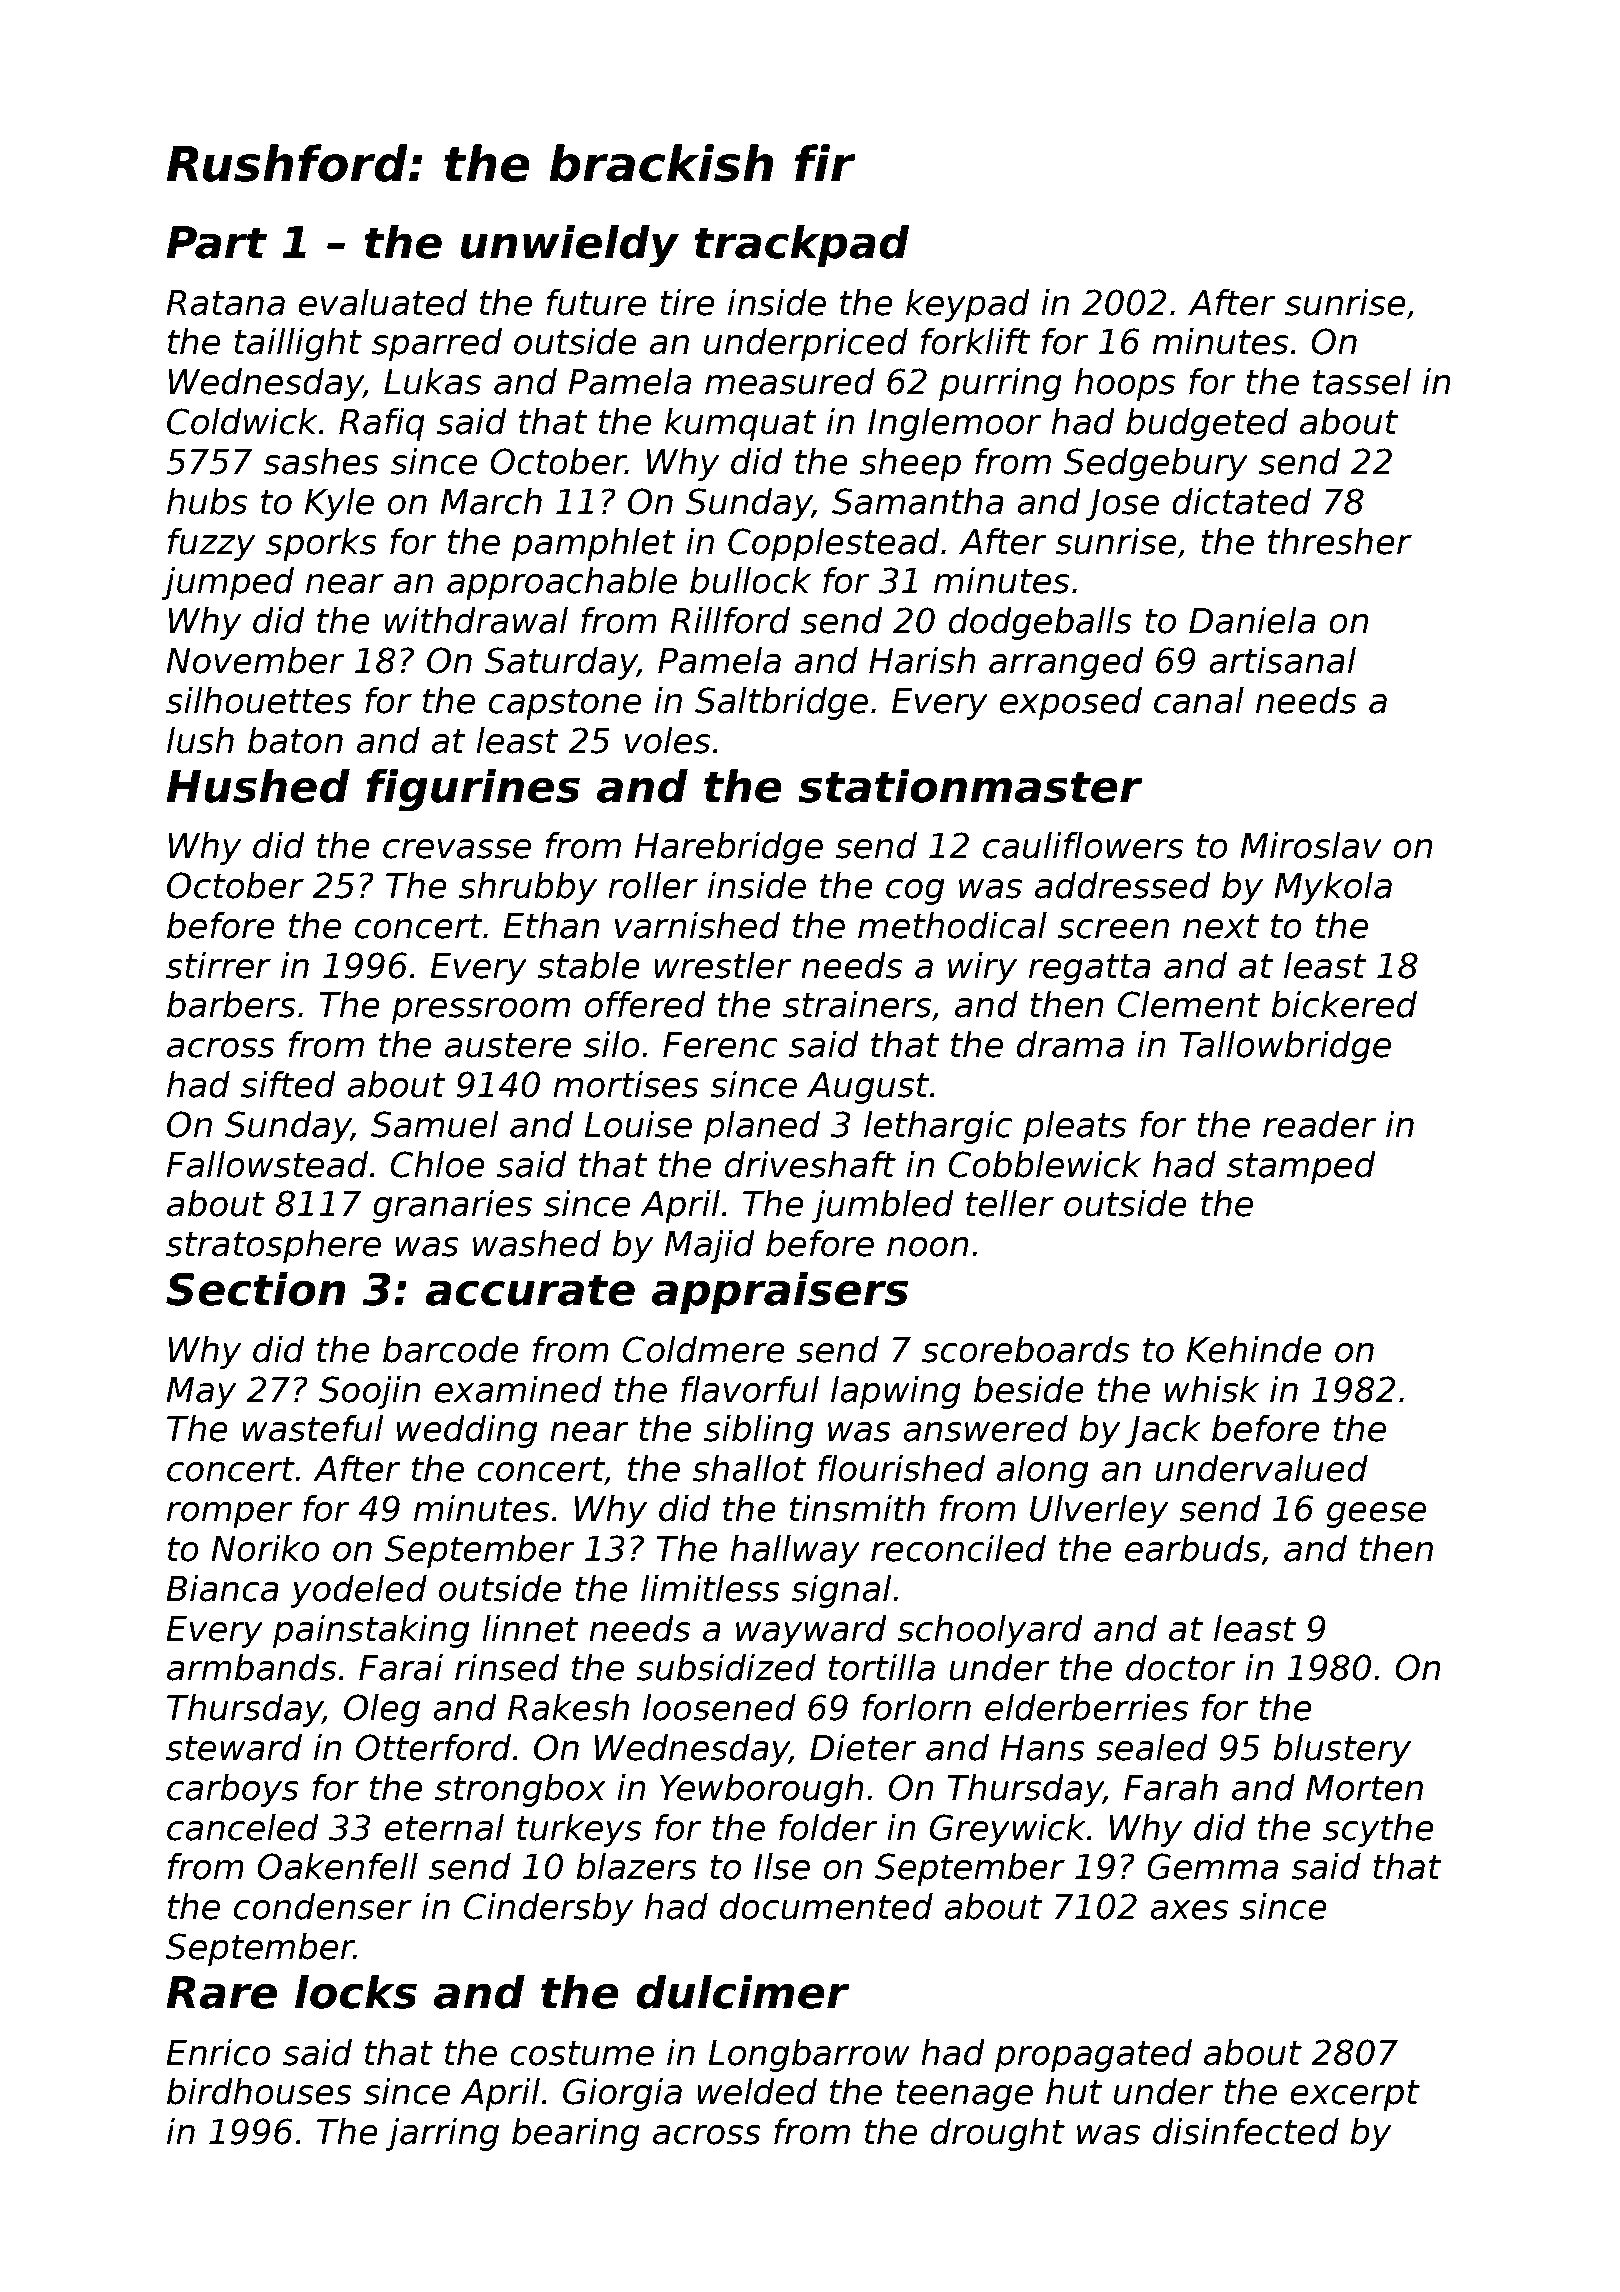 This screenshot has height=2292, width=1620. What do you see at coordinates (442, 2134) in the screenshot?
I see `jarring` at bounding box center [442, 2134].
